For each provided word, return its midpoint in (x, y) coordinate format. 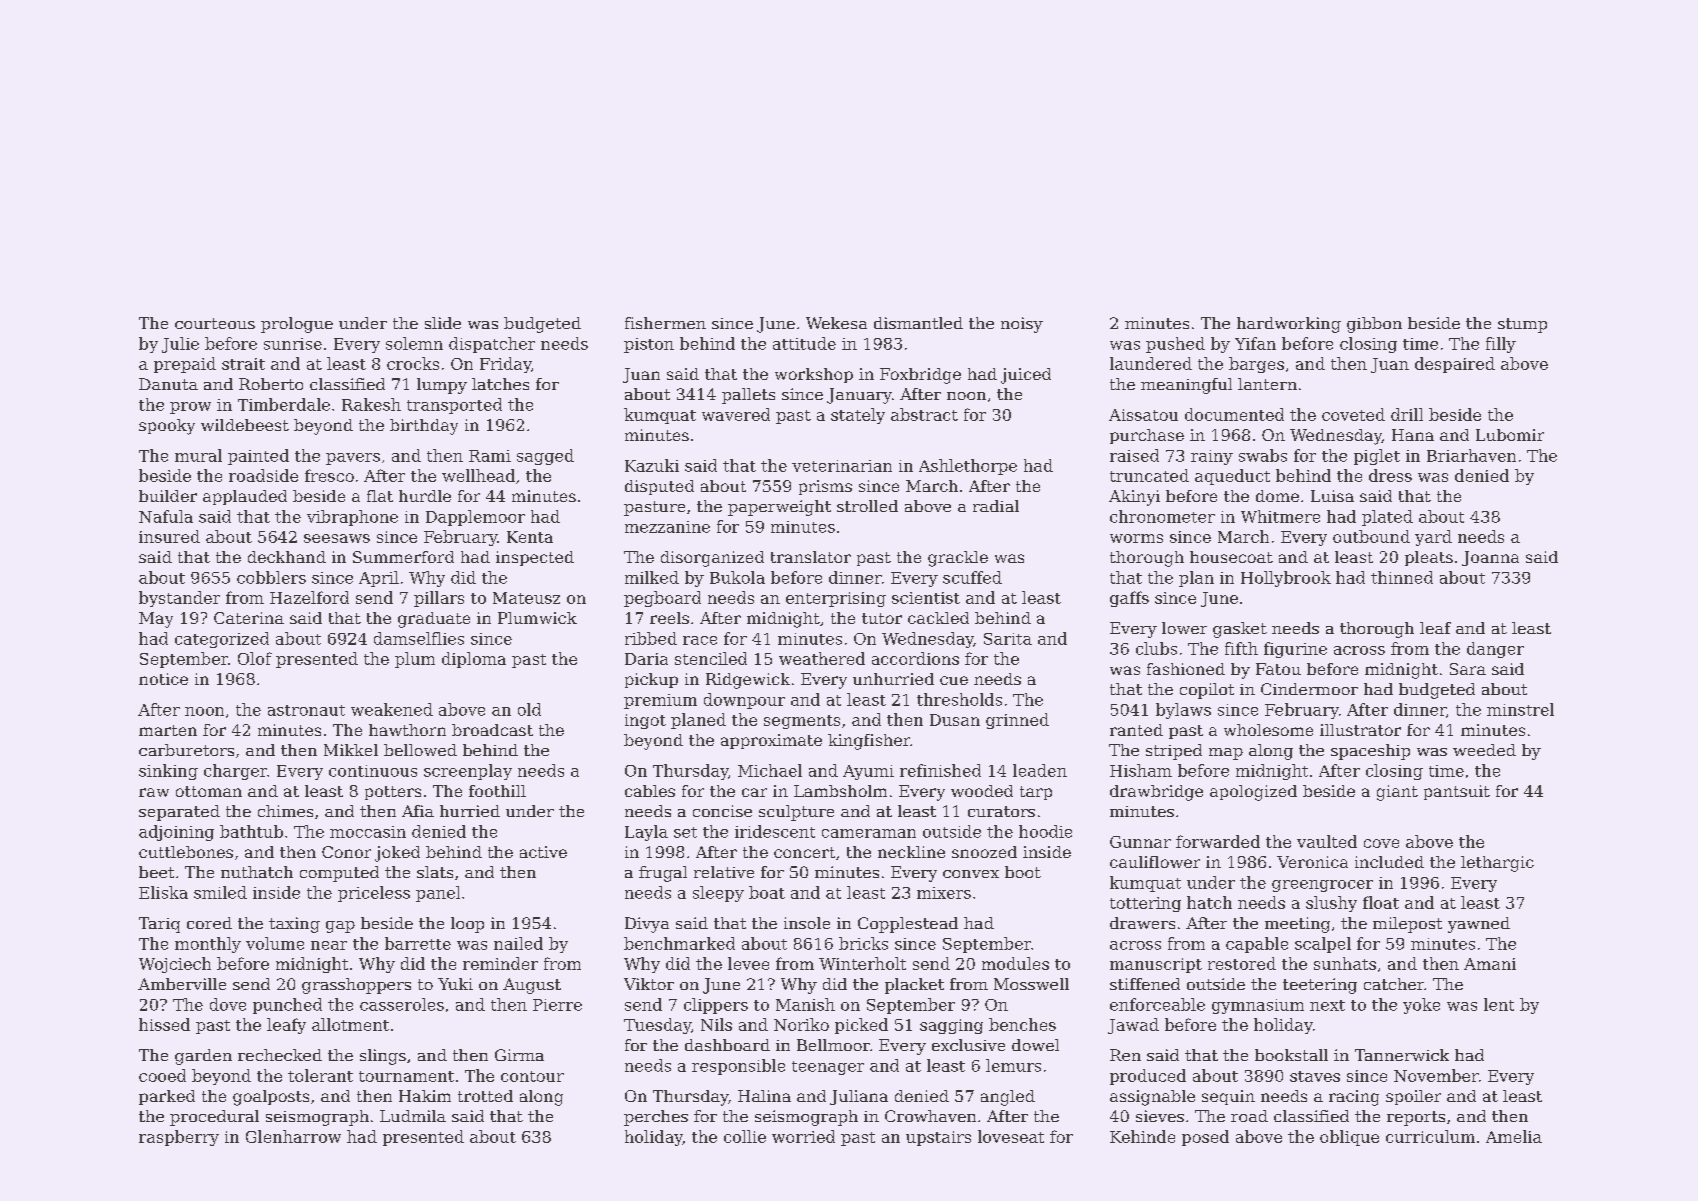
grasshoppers (356, 986)
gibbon (1374, 325)
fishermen (665, 323)
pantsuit (1457, 792)
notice (163, 679)
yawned (1479, 925)
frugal (663, 874)
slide (443, 323)
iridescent (775, 831)
